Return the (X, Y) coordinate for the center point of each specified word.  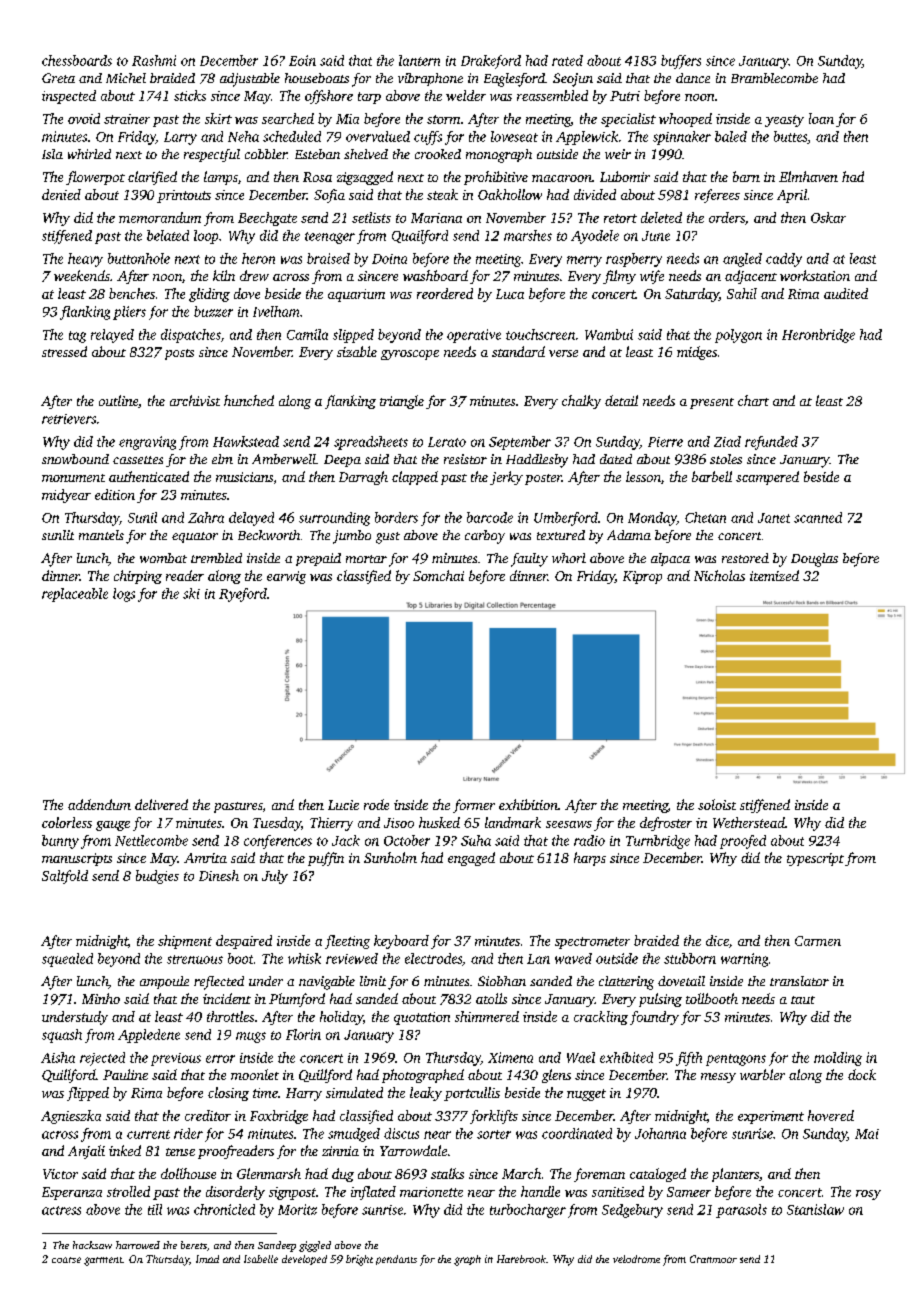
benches (132, 293)
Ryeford (243, 595)
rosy (868, 1195)
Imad (207, 1259)
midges (697, 353)
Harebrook (521, 1259)
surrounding (334, 519)
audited (846, 293)
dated (616, 459)
